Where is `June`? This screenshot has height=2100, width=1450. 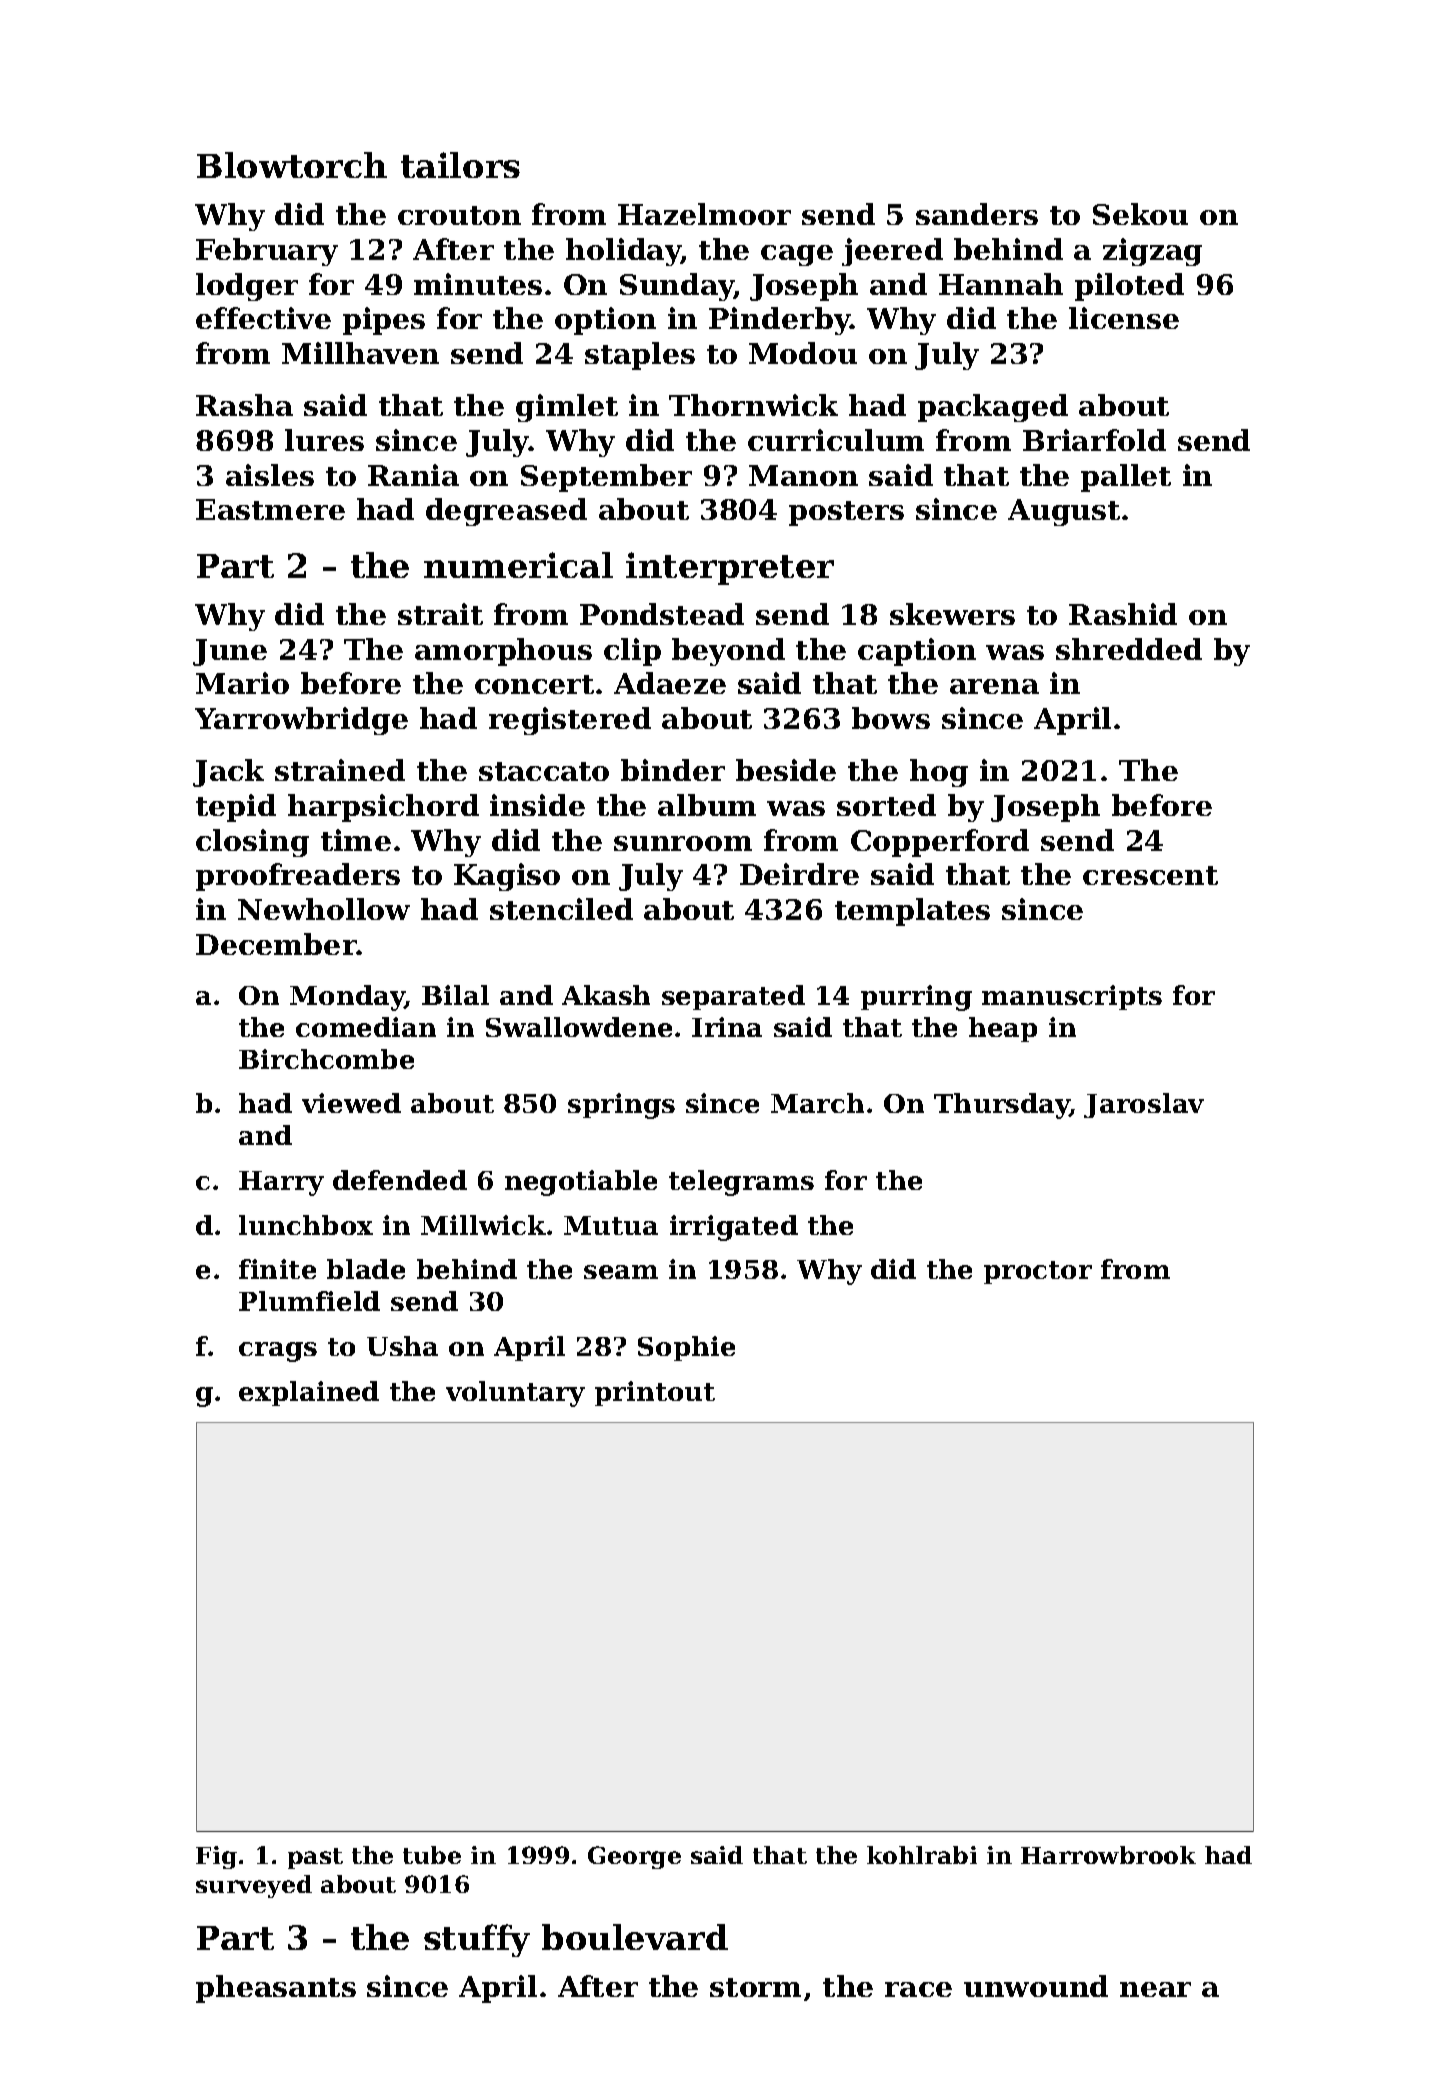
June is located at coordinates (230, 652).
